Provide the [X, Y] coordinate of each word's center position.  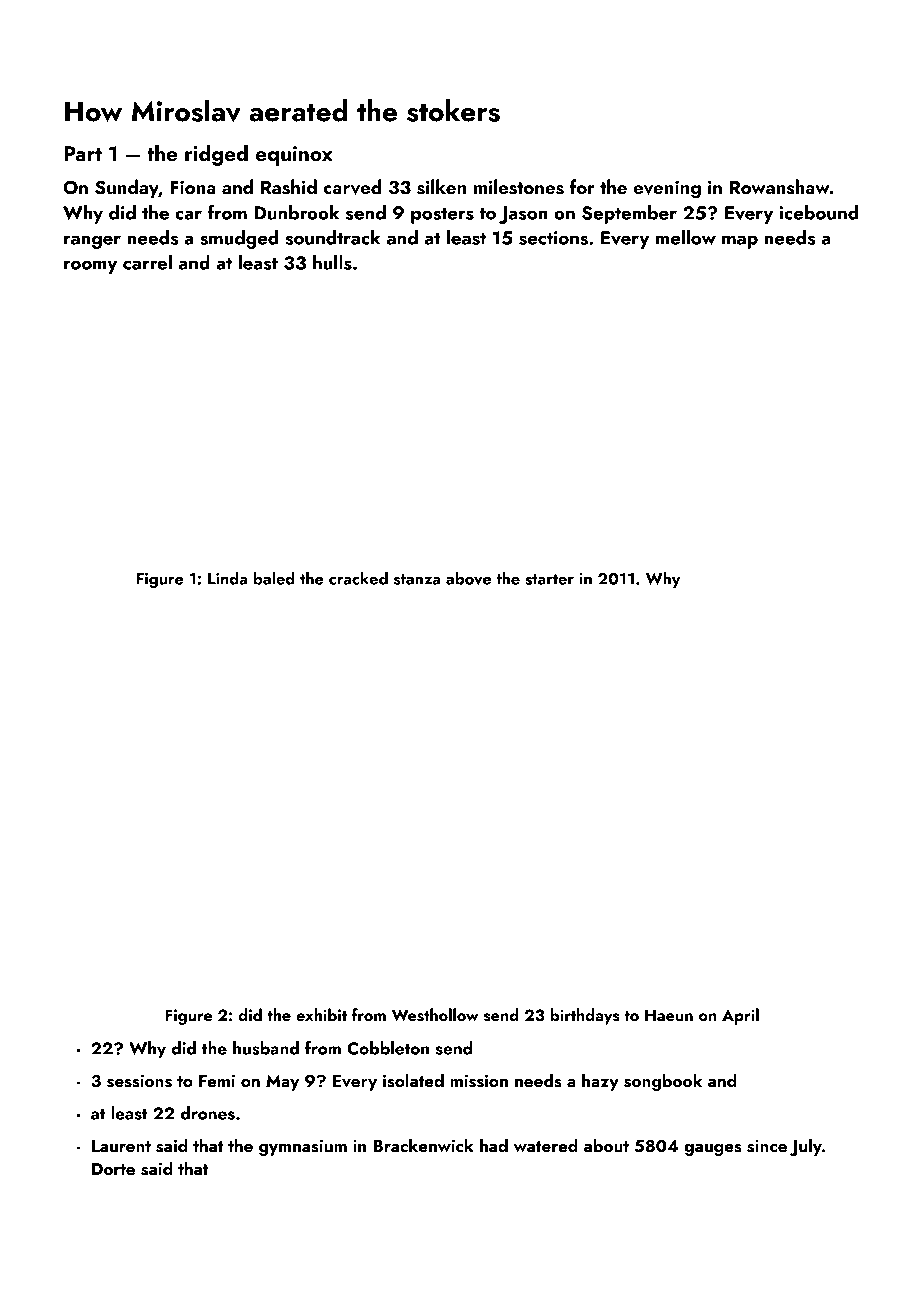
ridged [216, 155]
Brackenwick [423, 1145]
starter [549, 579]
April [740, 1016]
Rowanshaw [780, 187]
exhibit [321, 1014]
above [468, 578]
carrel [147, 262]
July [806, 1147]
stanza [417, 579]
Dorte [113, 1169]
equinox [294, 156]
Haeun [669, 1015]
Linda [227, 578]
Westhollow [435, 1015]
